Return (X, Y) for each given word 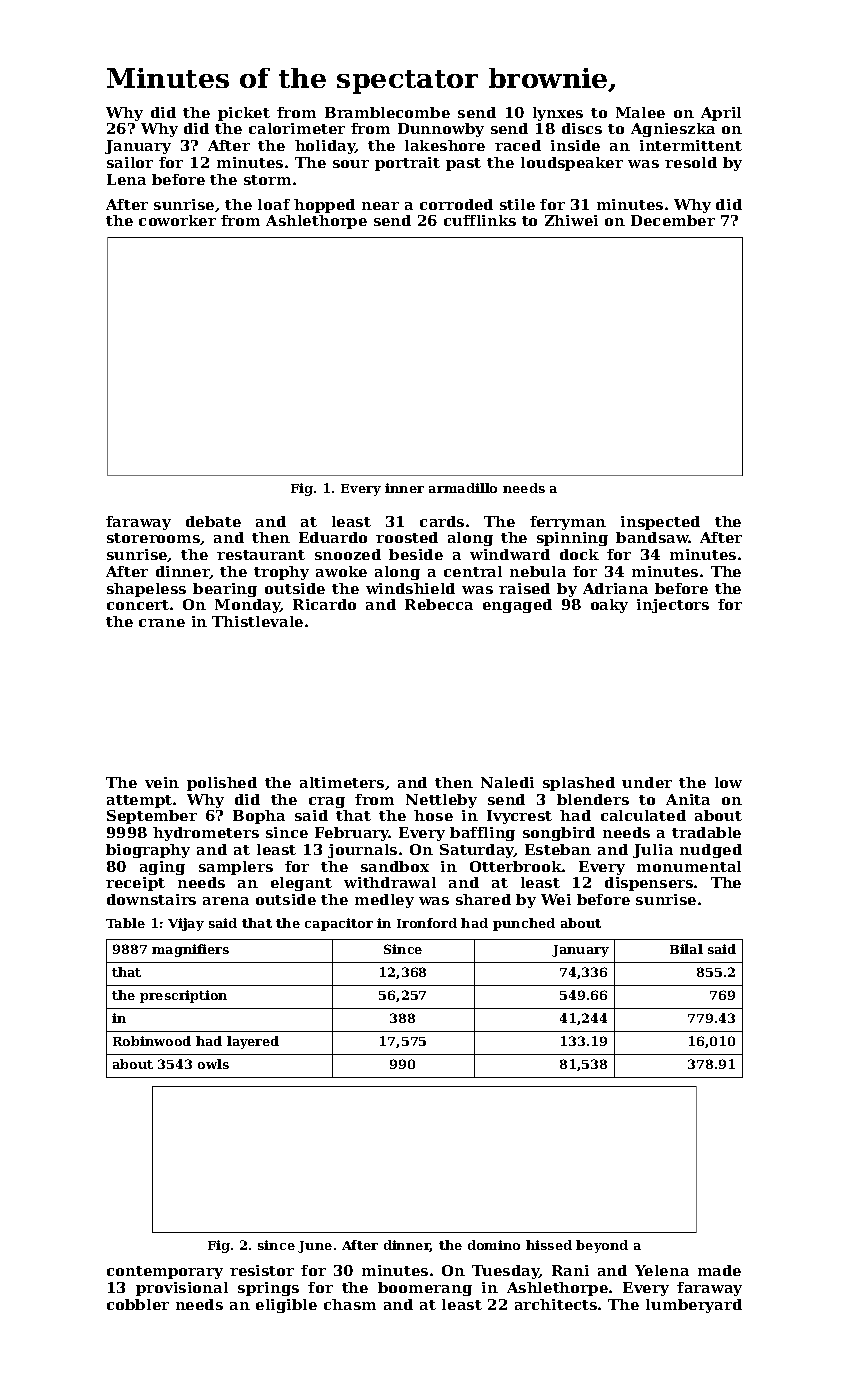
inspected (660, 523)
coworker (177, 220)
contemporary (165, 1272)
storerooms (154, 539)
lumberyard (694, 1306)
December (673, 220)
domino (494, 1245)
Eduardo (333, 537)
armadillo (463, 488)
